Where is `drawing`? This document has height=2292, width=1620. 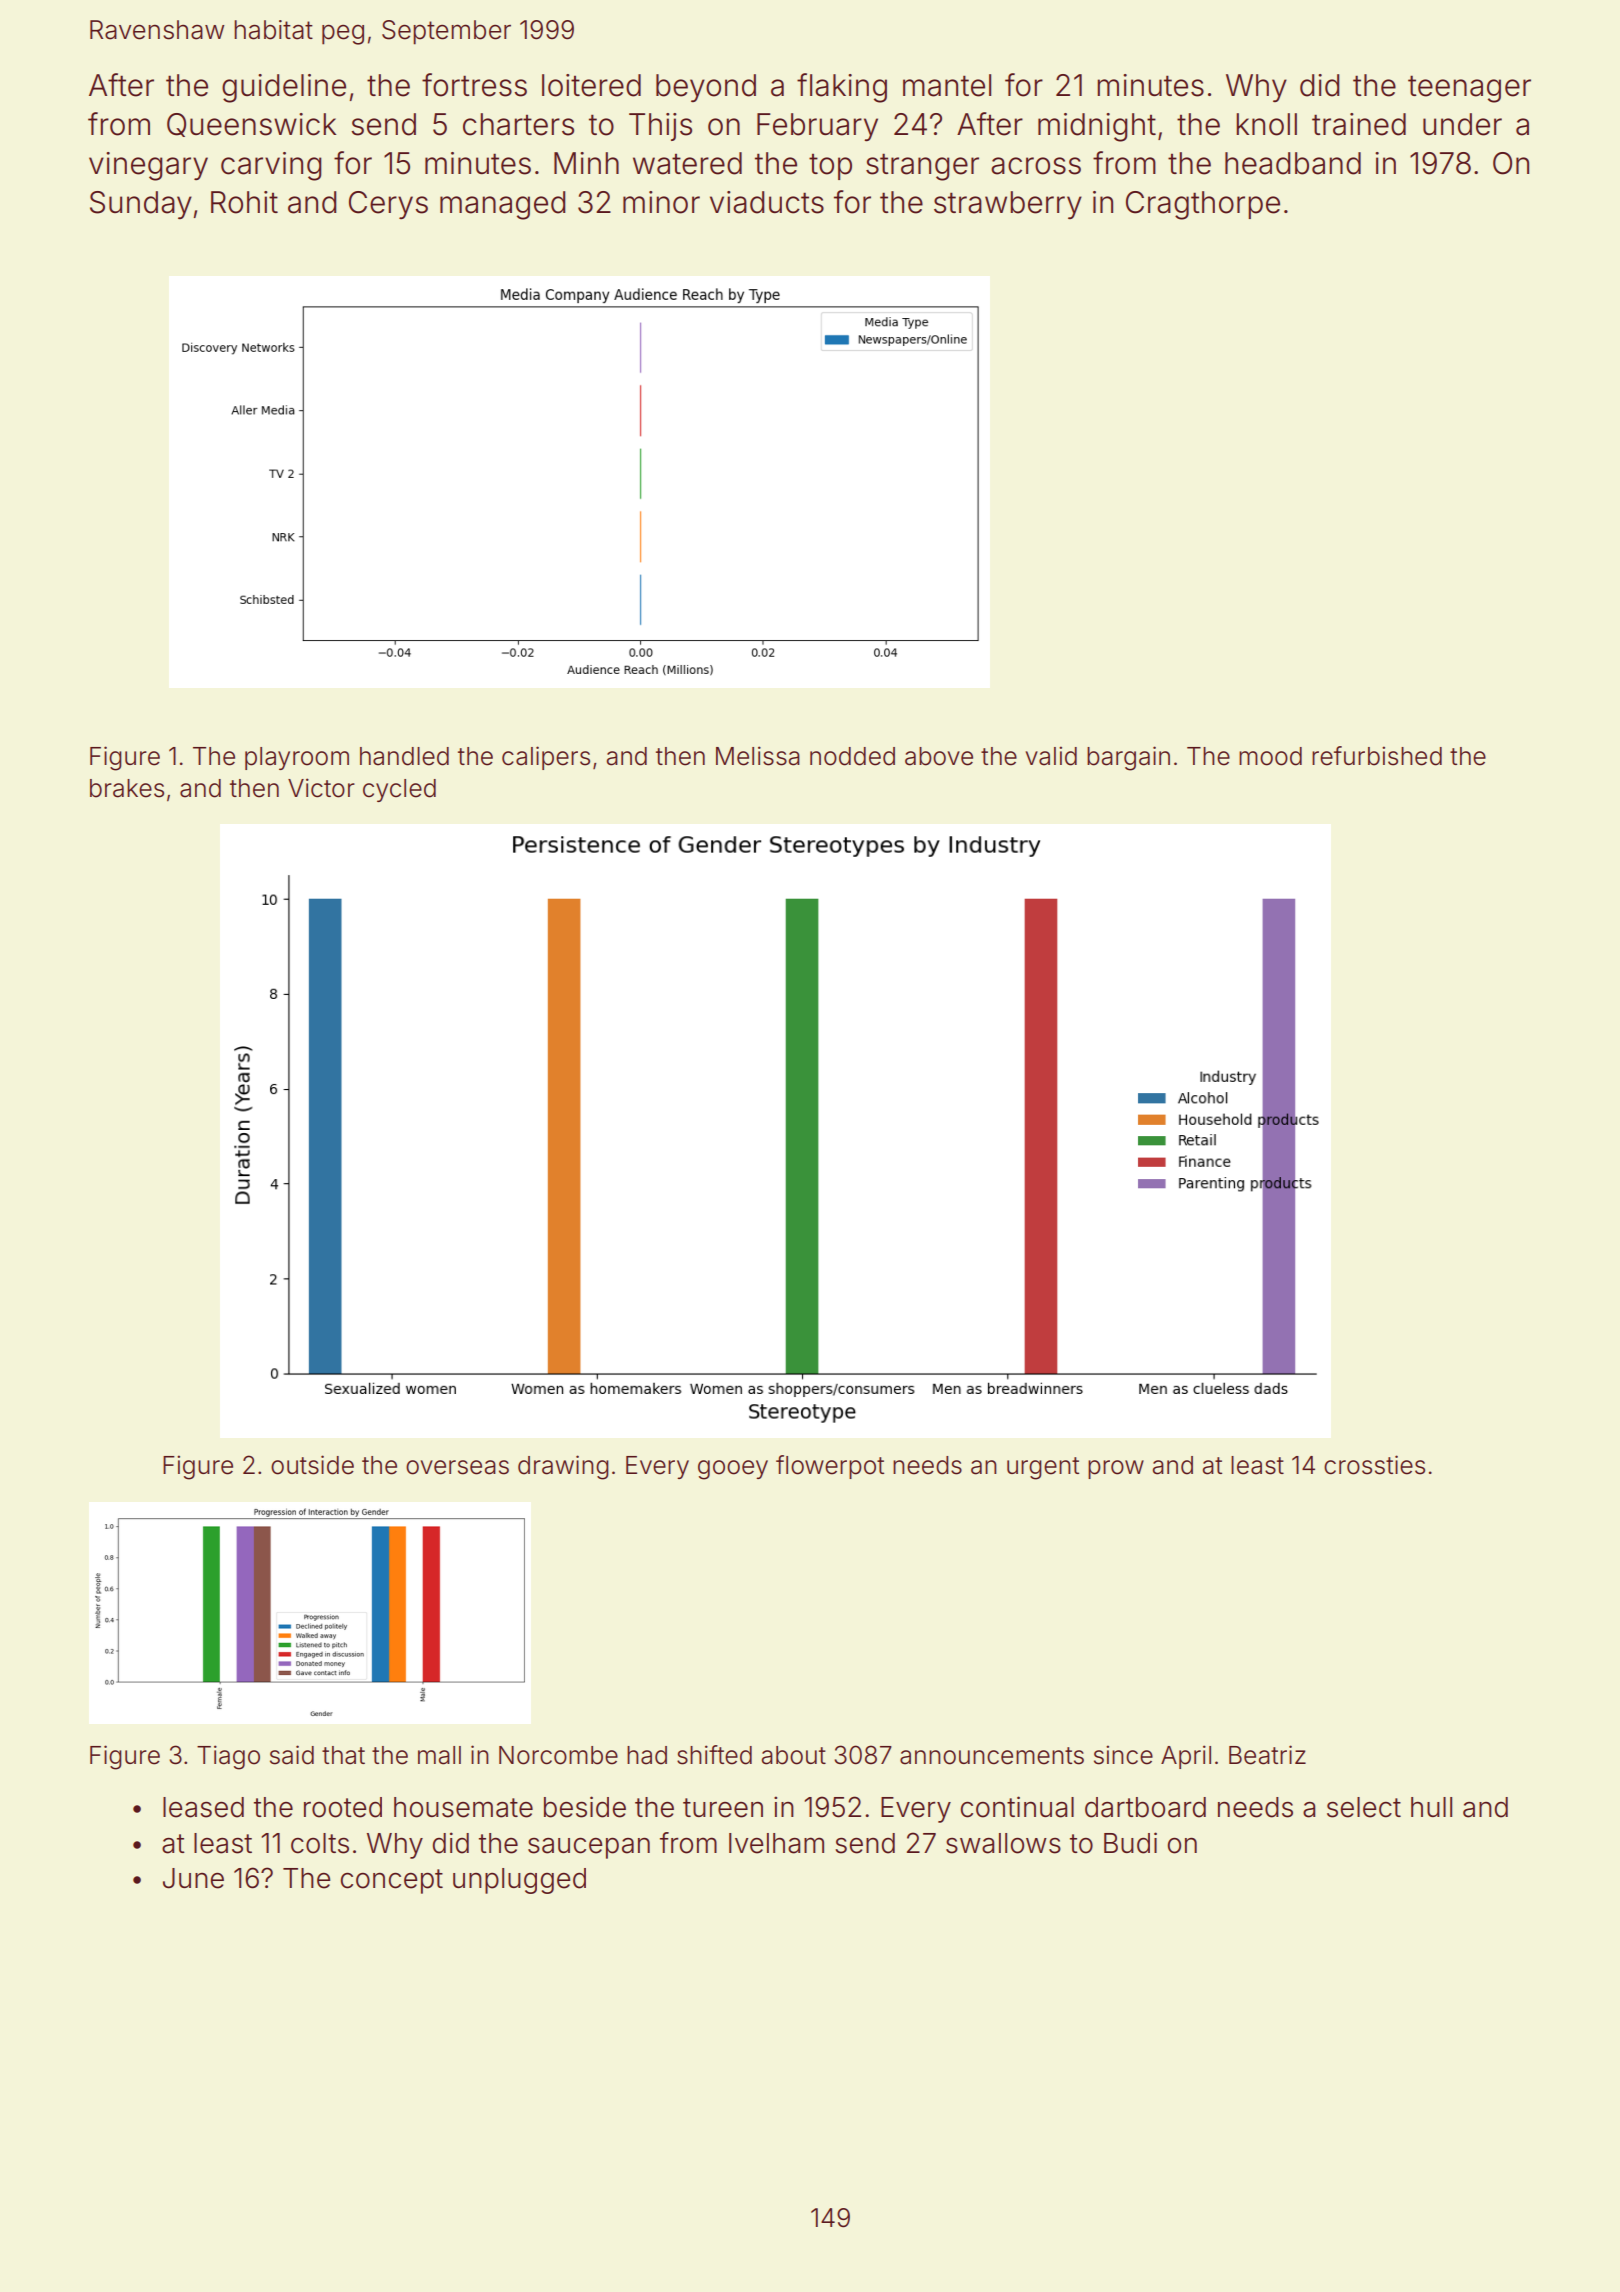
drawing is located at coordinates (563, 1467).
